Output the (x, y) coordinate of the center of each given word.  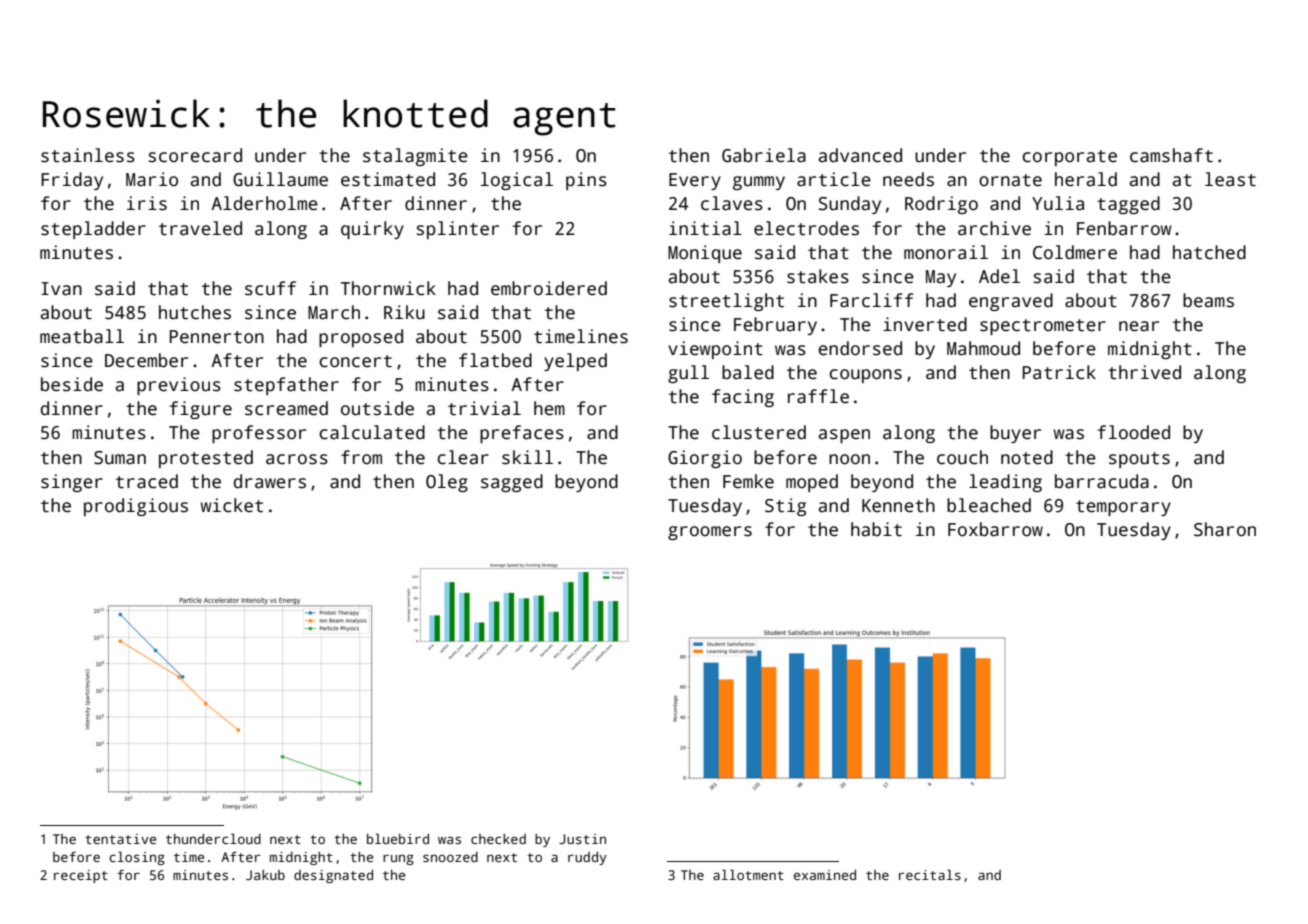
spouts (1139, 460)
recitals (930, 874)
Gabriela (764, 155)
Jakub (265, 875)
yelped (575, 362)
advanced (860, 155)
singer (72, 483)
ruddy (587, 858)
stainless (88, 155)
